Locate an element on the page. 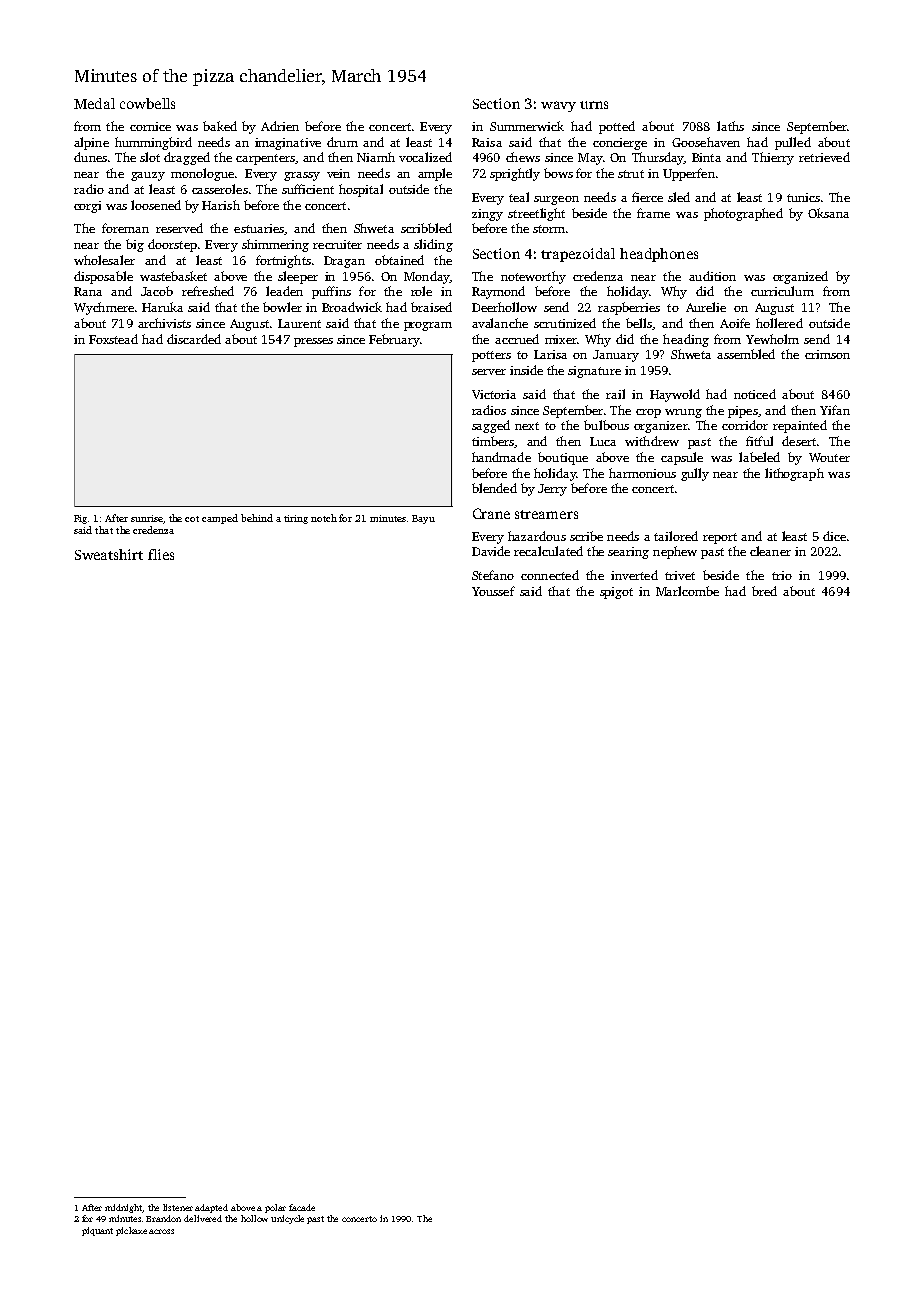 The height and width of the page is (1308, 924). corgi is located at coordinates (87, 207).
